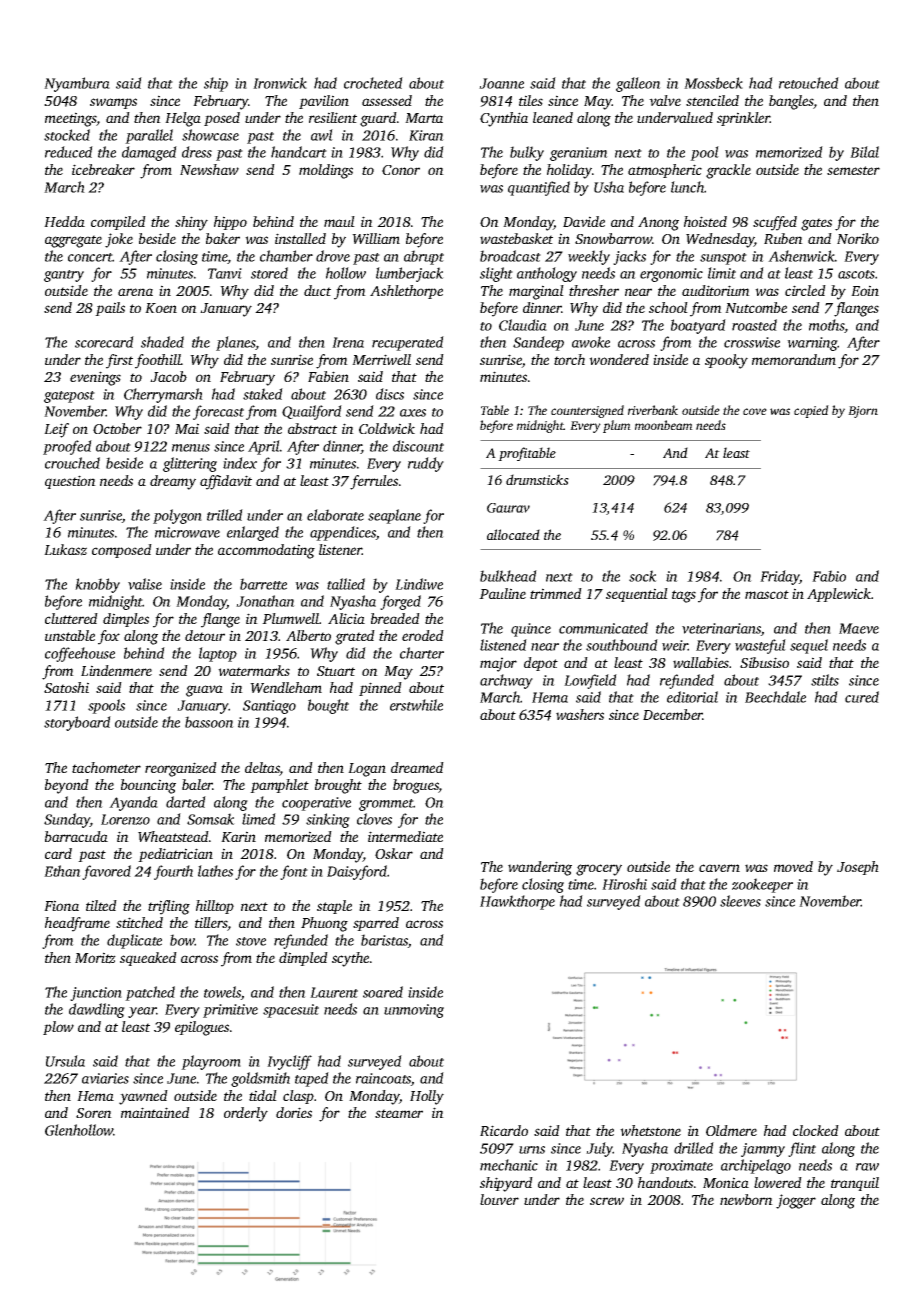 The width and height of the image is (924, 1308). Describe the element at coordinates (858, 868) in the image. I see `Joseph` at that location.
